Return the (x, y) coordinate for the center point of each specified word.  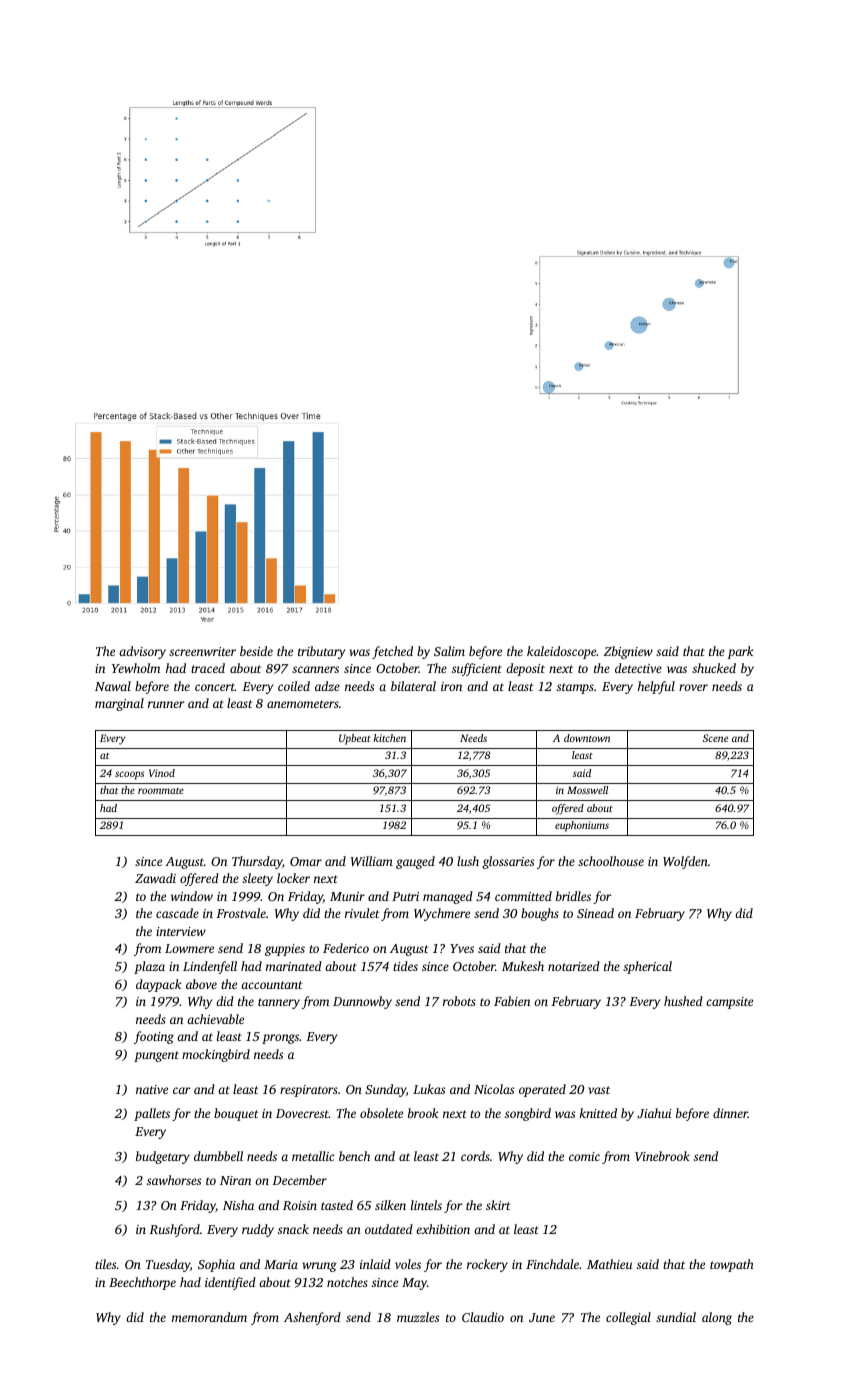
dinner (730, 1113)
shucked (714, 668)
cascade (177, 913)
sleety (257, 879)
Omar (306, 861)
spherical (647, 967)
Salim (449, 651)
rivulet (362, 913)
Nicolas (494, 1089)
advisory (142, 652)
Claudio (483, 1317)
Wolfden (685, 862)
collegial (628, 1318)
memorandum (209, 1317)
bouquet (236, 1114)
